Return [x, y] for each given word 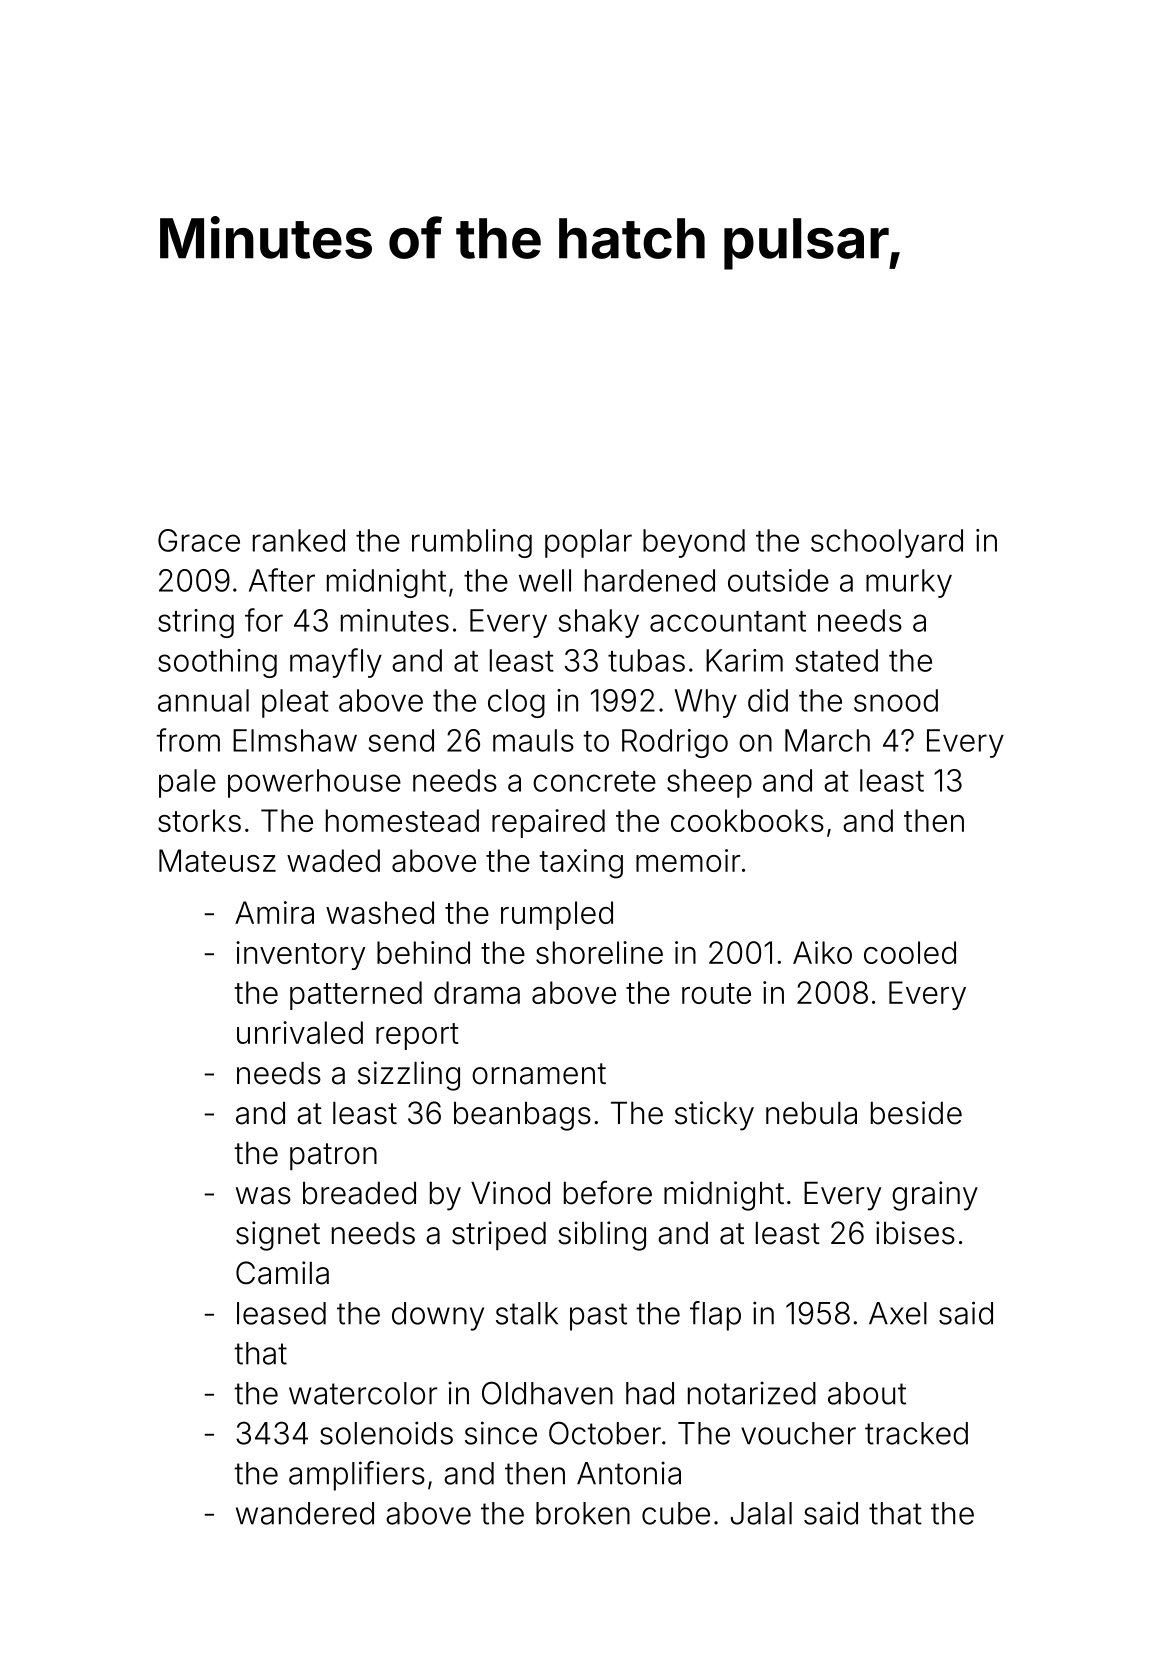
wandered [305, 1513]
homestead [402, 820]
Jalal [761, 1513]
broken [583, 1513]
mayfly [336, 663]
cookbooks [747, 820]
